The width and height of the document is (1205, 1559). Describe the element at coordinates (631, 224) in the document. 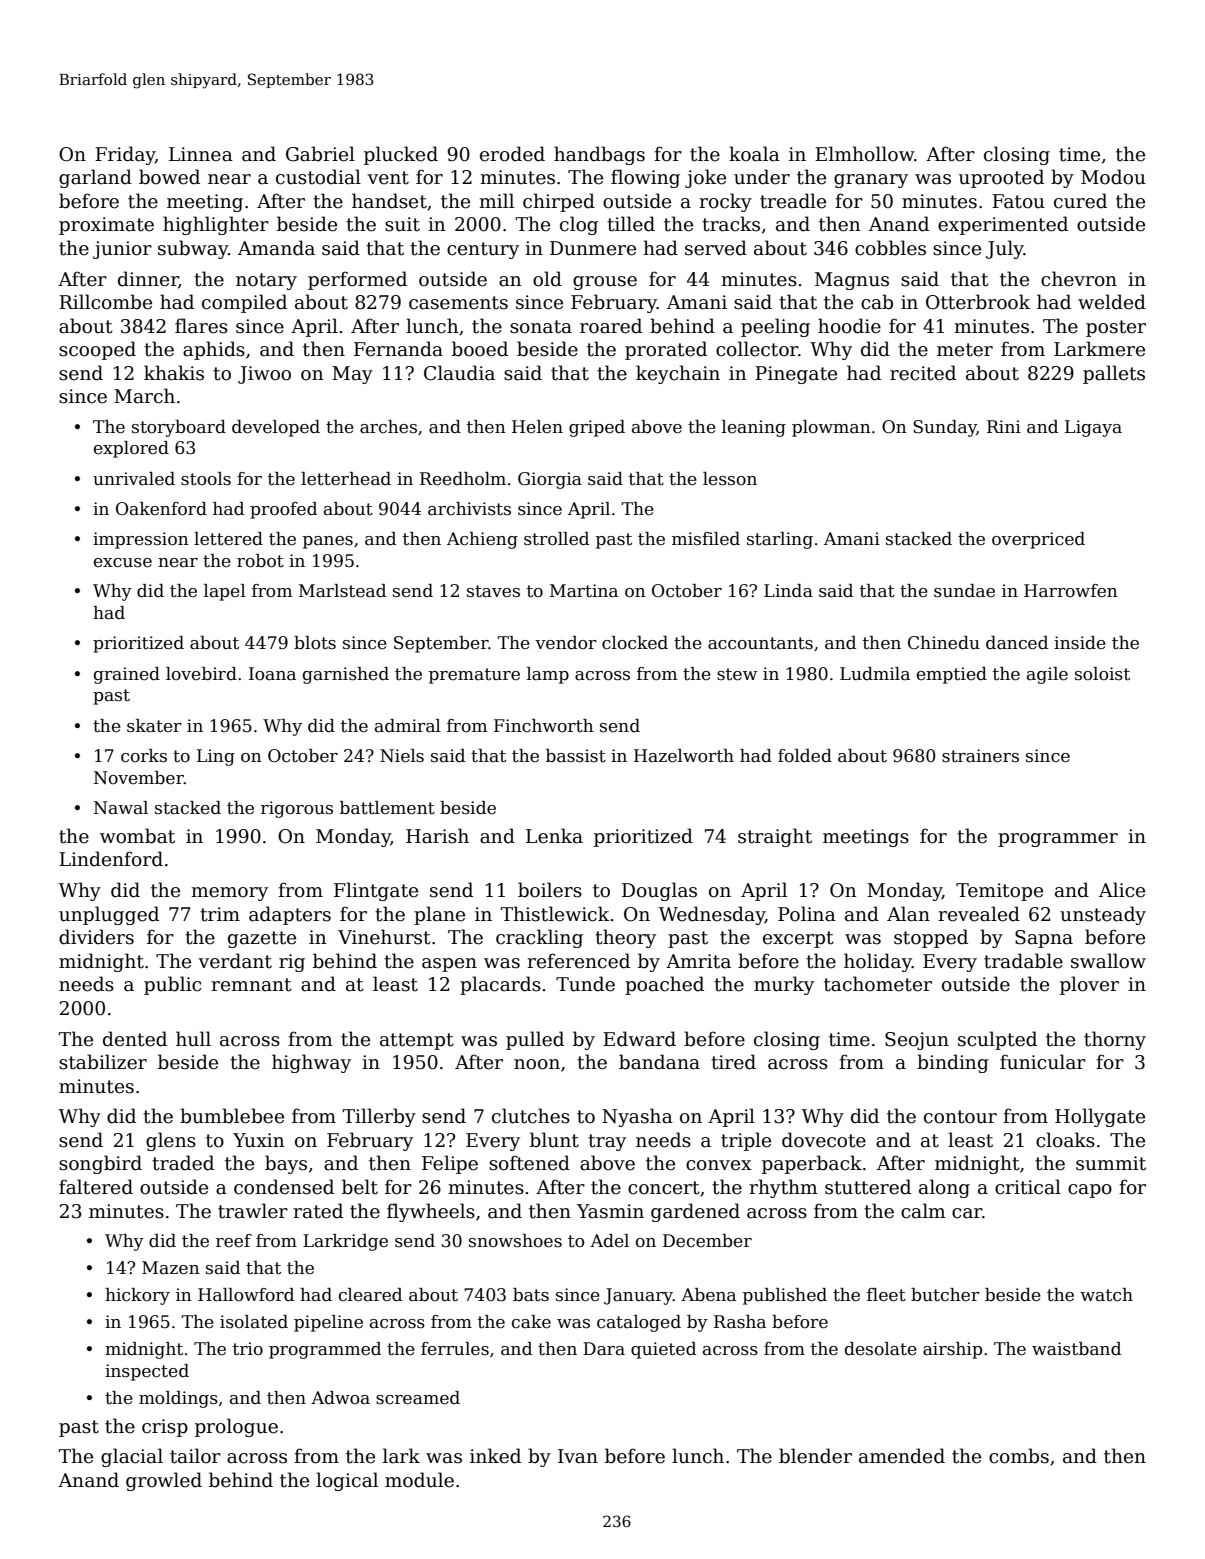

I see `tilled` at that location.
